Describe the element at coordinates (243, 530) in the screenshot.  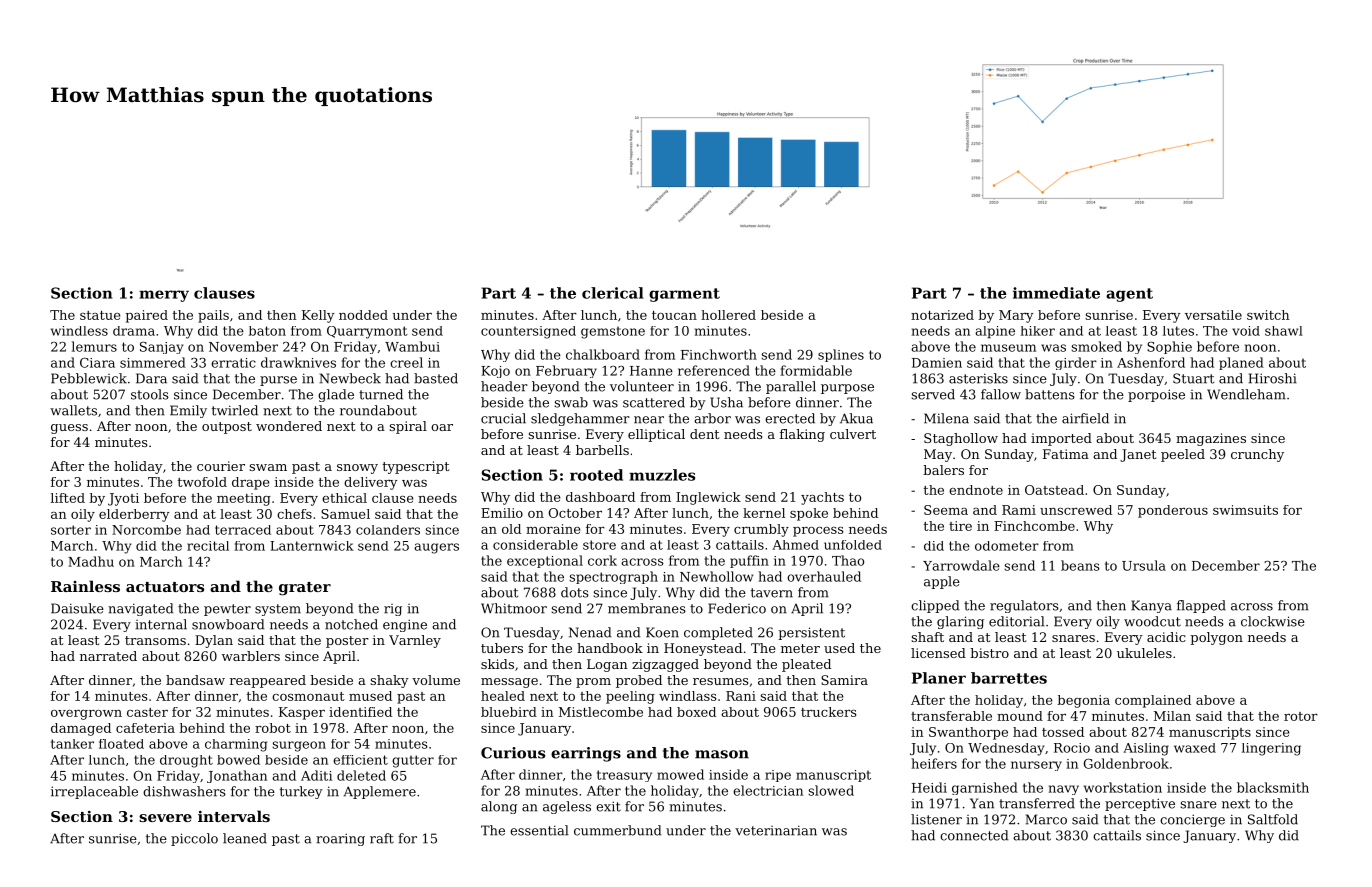
I see `terraced` at that location.
